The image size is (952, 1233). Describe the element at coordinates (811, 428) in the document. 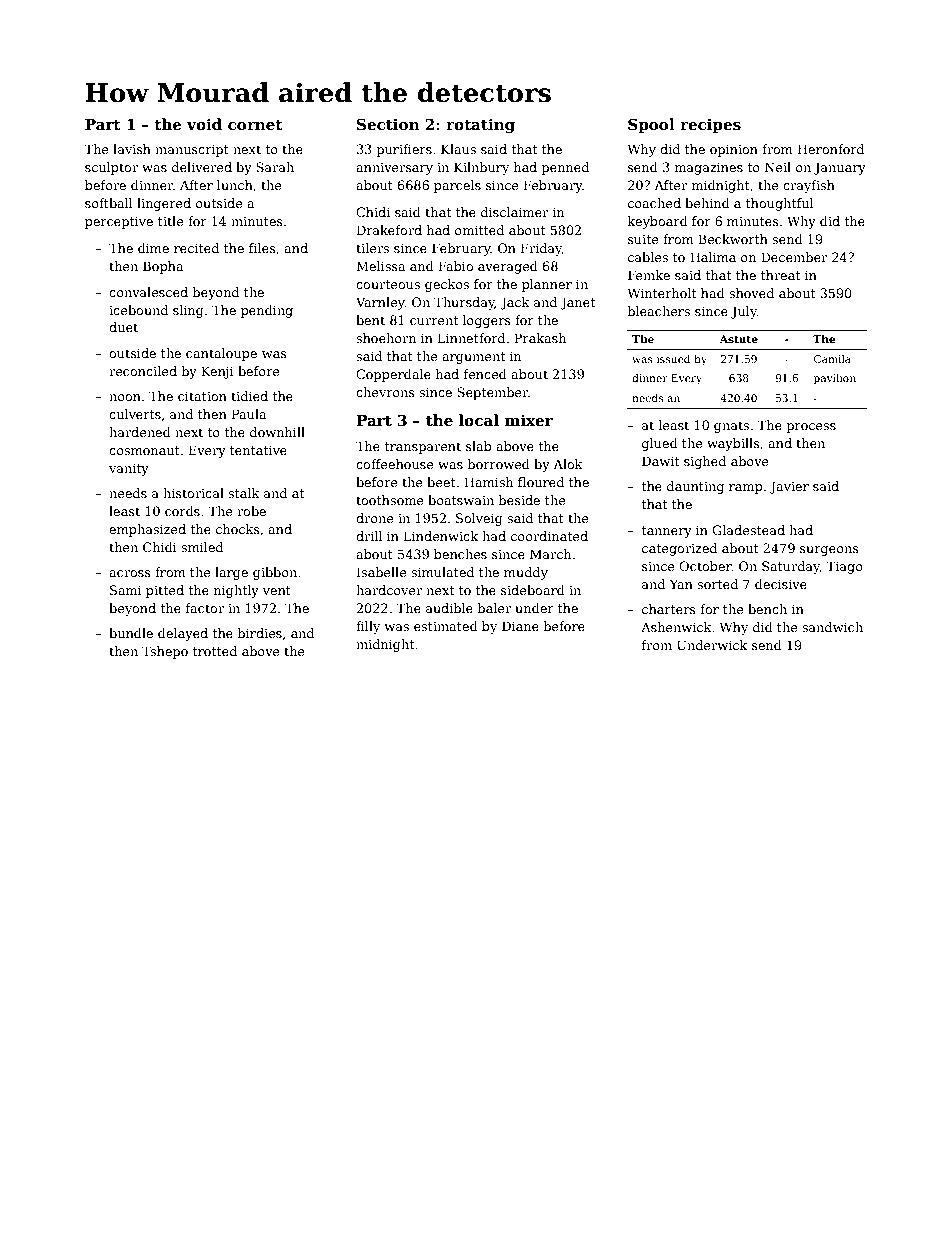

I see `process` at that location.
